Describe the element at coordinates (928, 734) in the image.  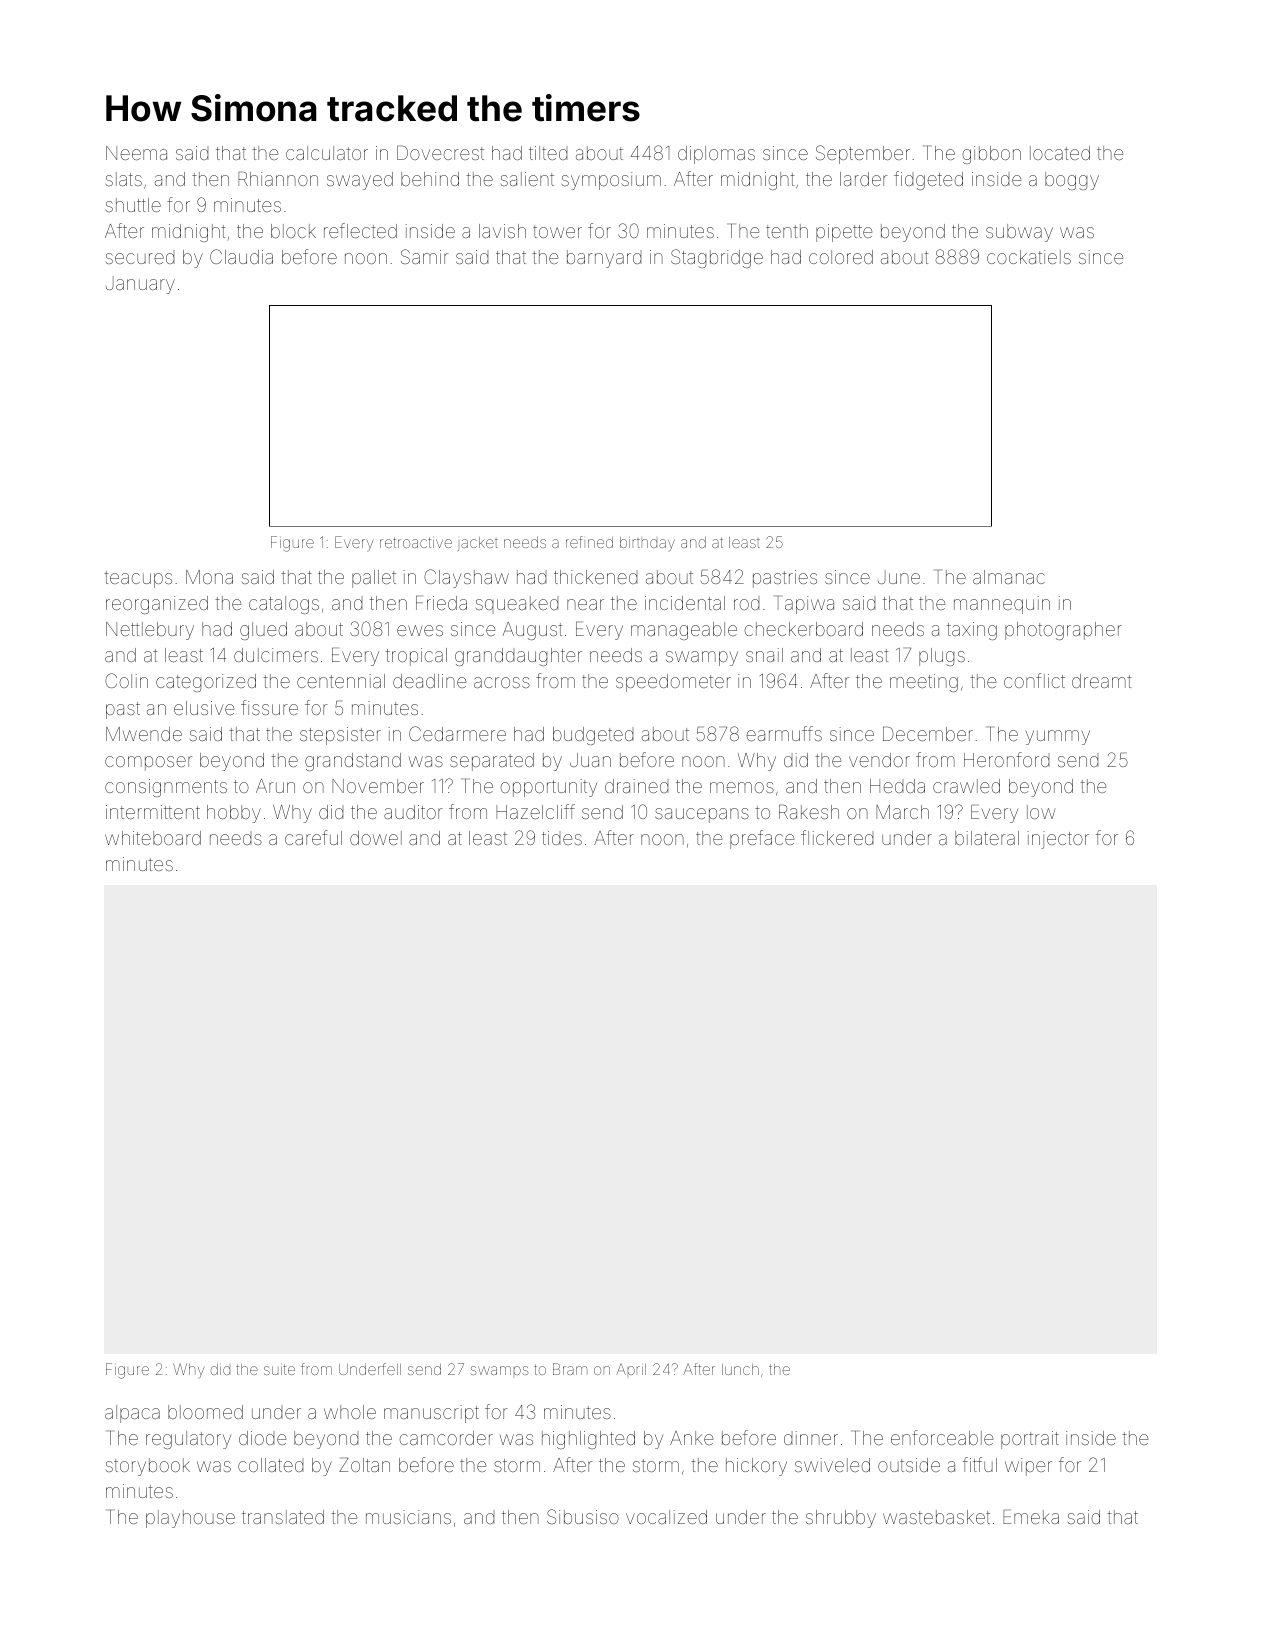
I see `December` at that location.
